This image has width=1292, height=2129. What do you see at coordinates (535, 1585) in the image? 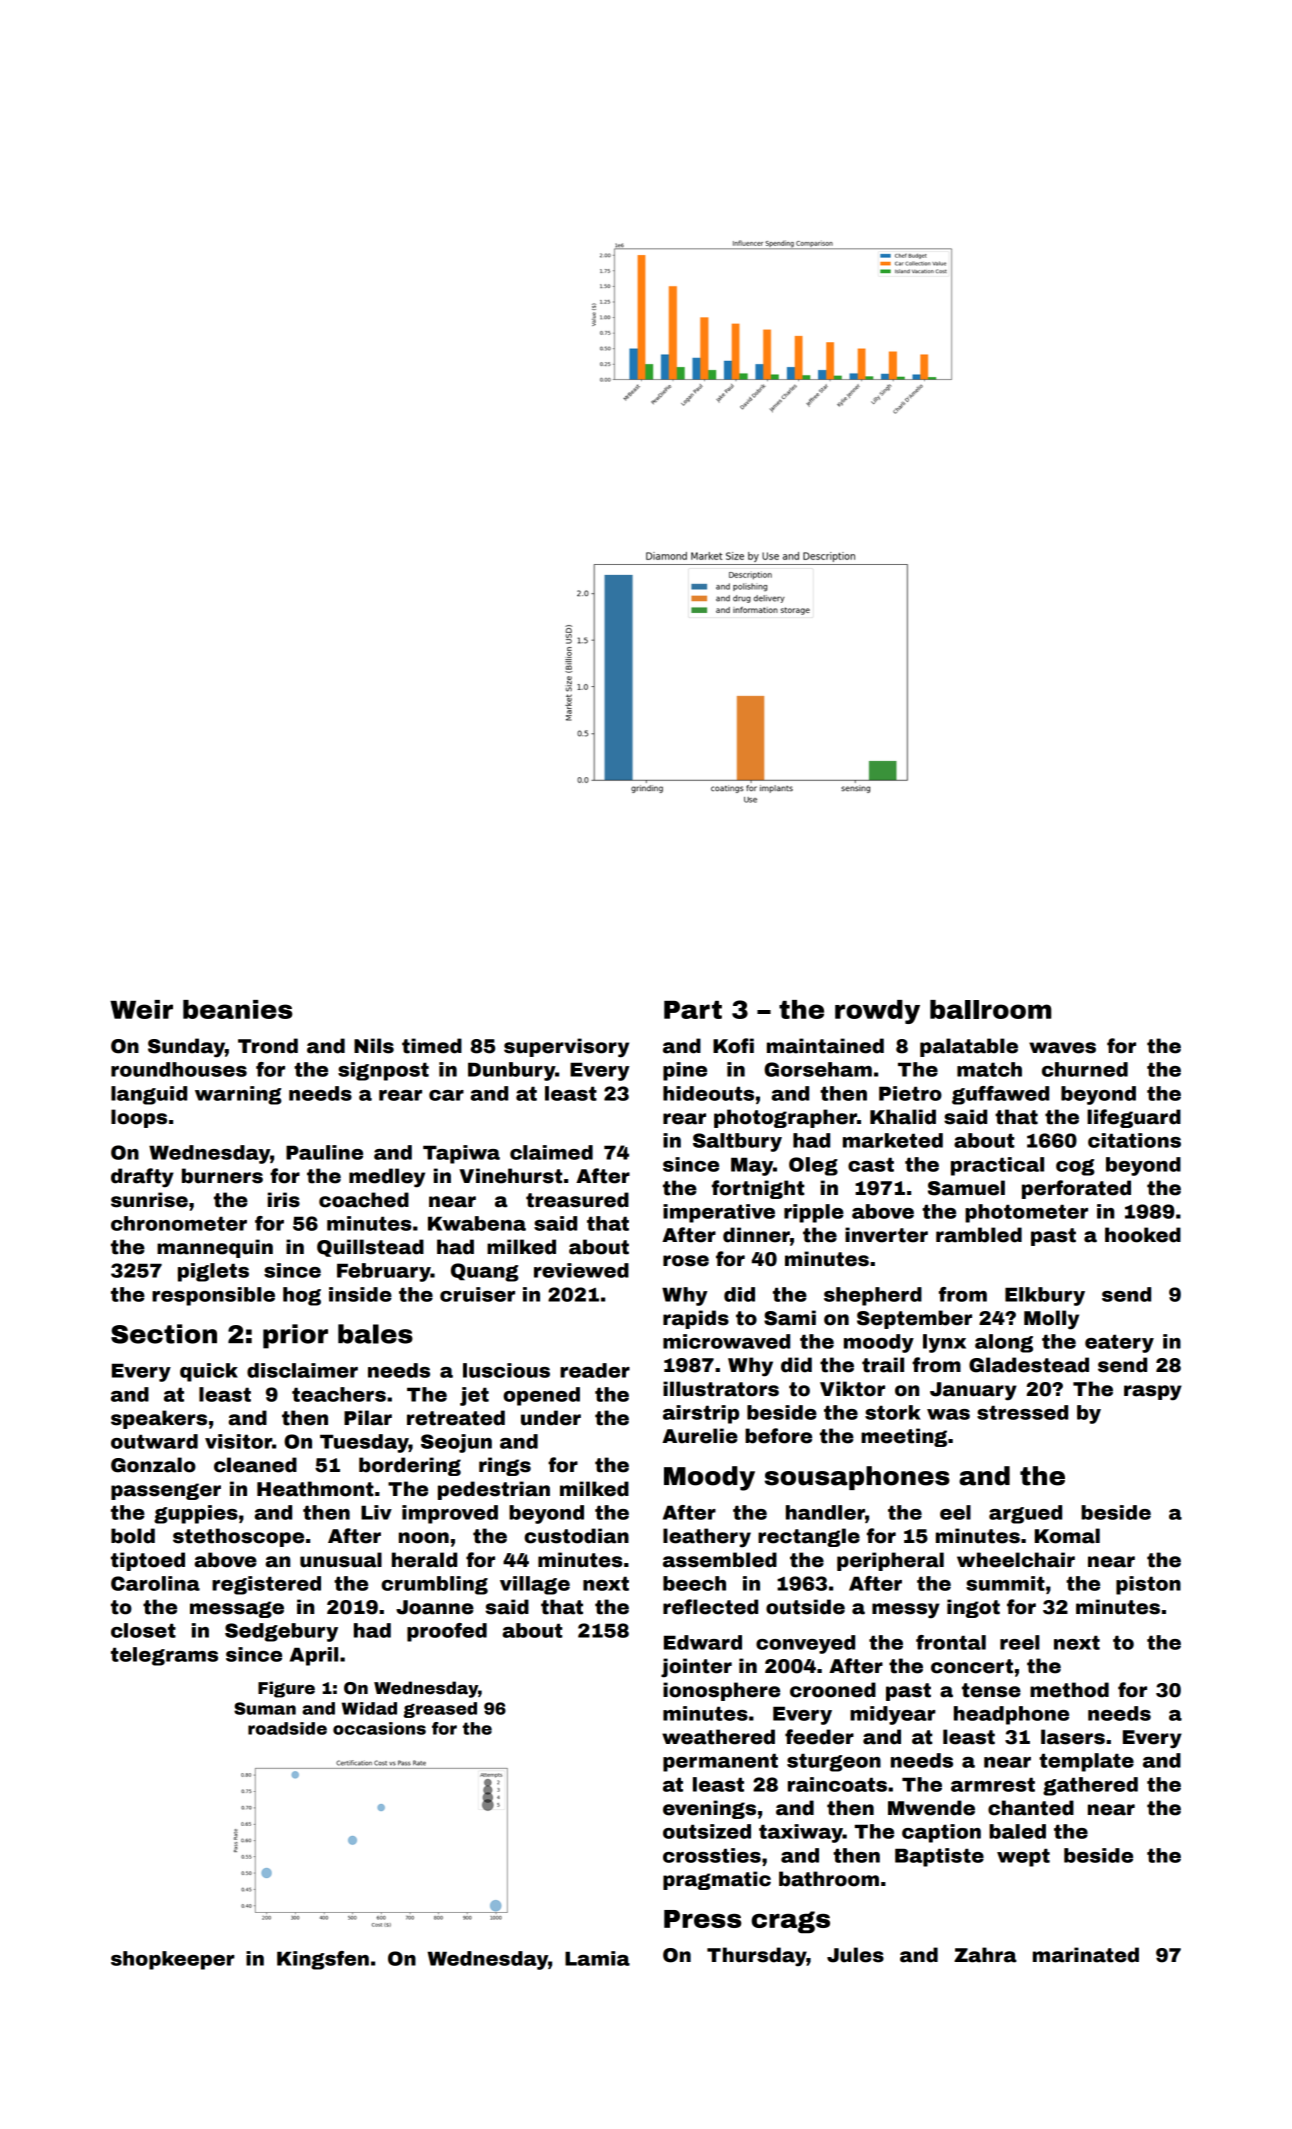
I see `village` at bounding box center [535, 1585].
